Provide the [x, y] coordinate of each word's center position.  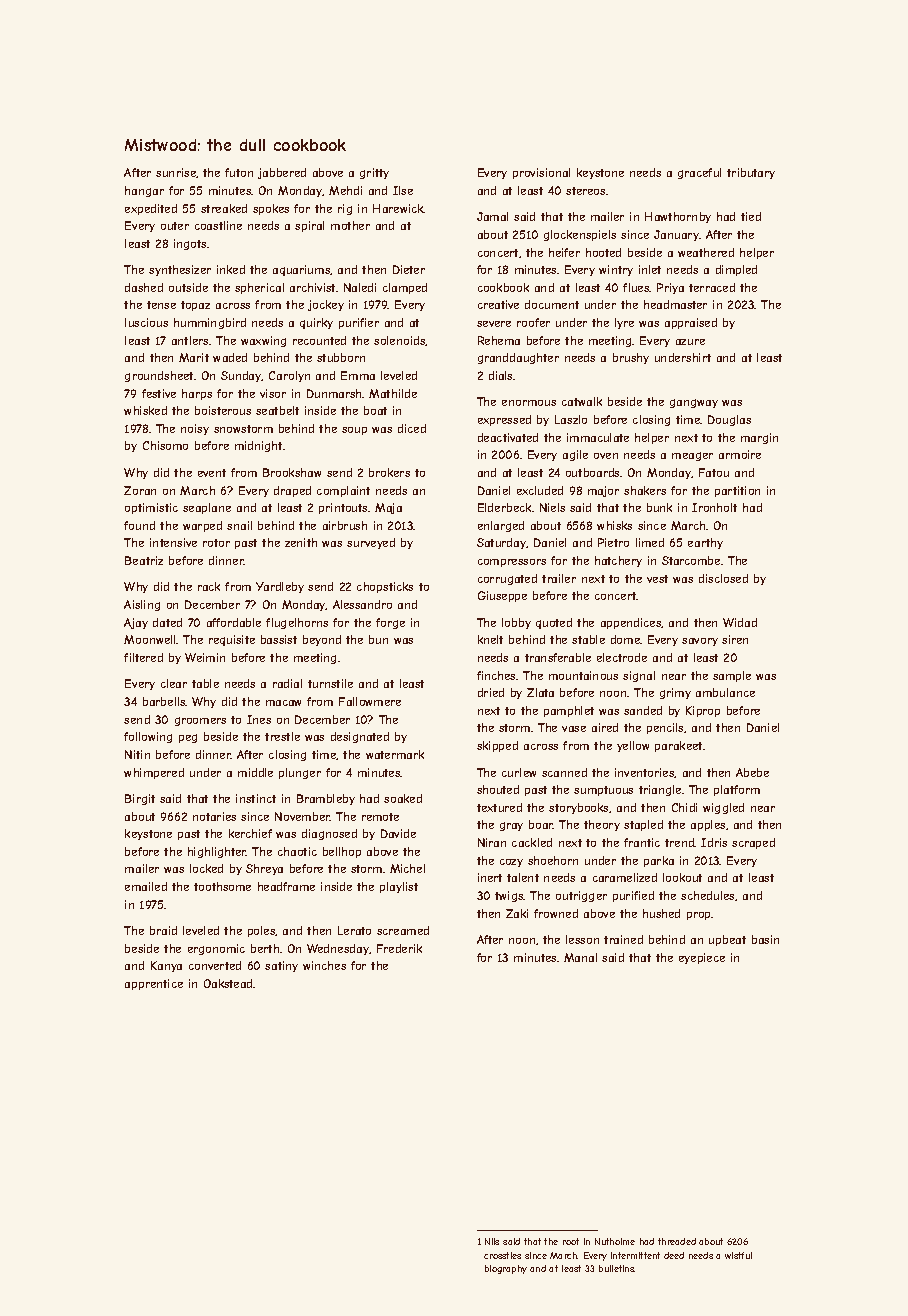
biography [506, 1269]
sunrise [176, 172]
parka [659, 861]
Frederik [399, 948]
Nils [492, 1241]
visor [273, 393]
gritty [374, 173]
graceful [699, 173]
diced [412, 428]
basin [765, 939]
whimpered [154, 773]
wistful [738, 1255]
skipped [497, 746]
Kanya [166, 966]
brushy [631, 358]
